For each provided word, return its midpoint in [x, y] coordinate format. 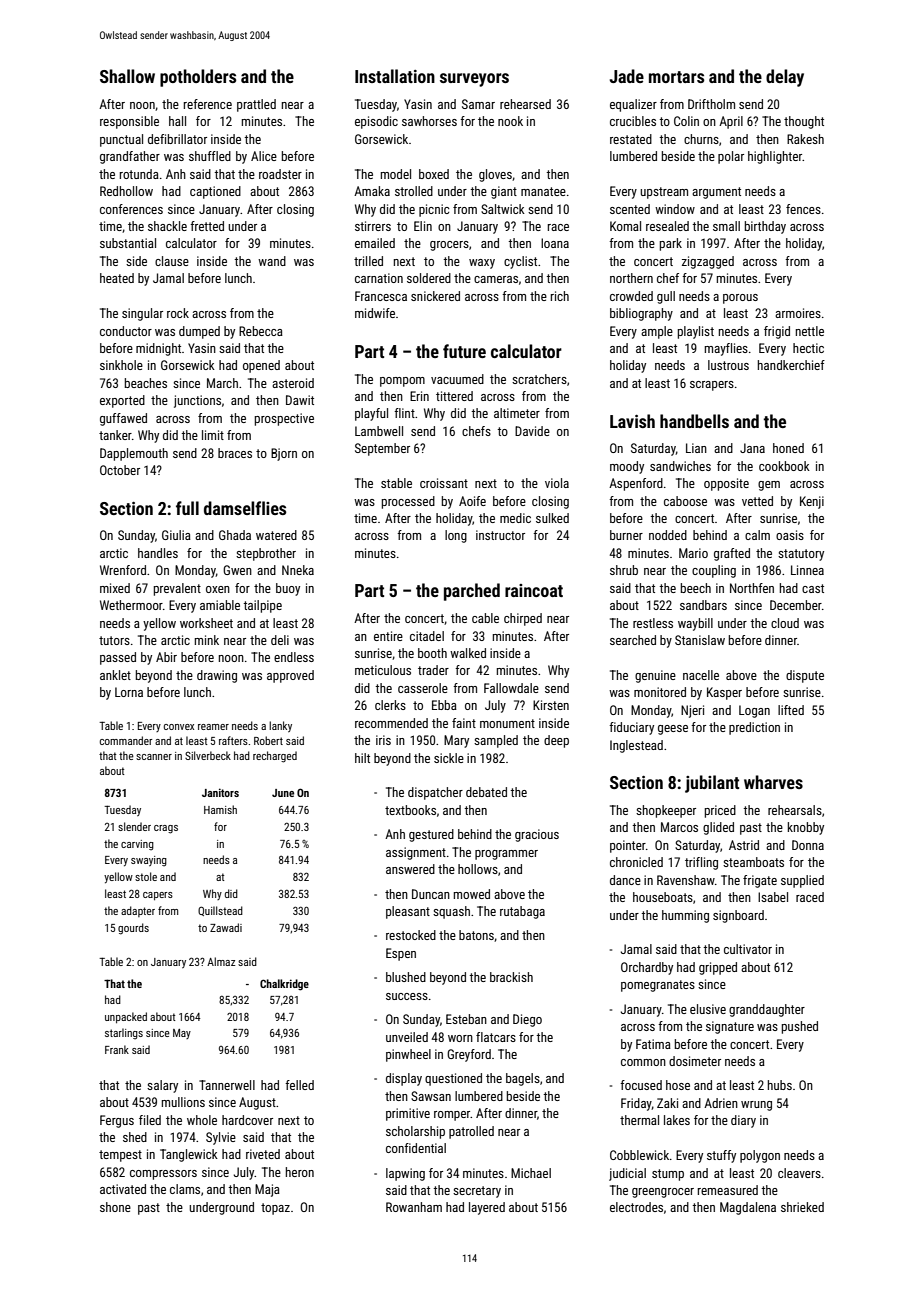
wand [272, 261]
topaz [275, 1209]
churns [701, 139]
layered [487, 1208]
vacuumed [457, 379]
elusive [708, 1009]
